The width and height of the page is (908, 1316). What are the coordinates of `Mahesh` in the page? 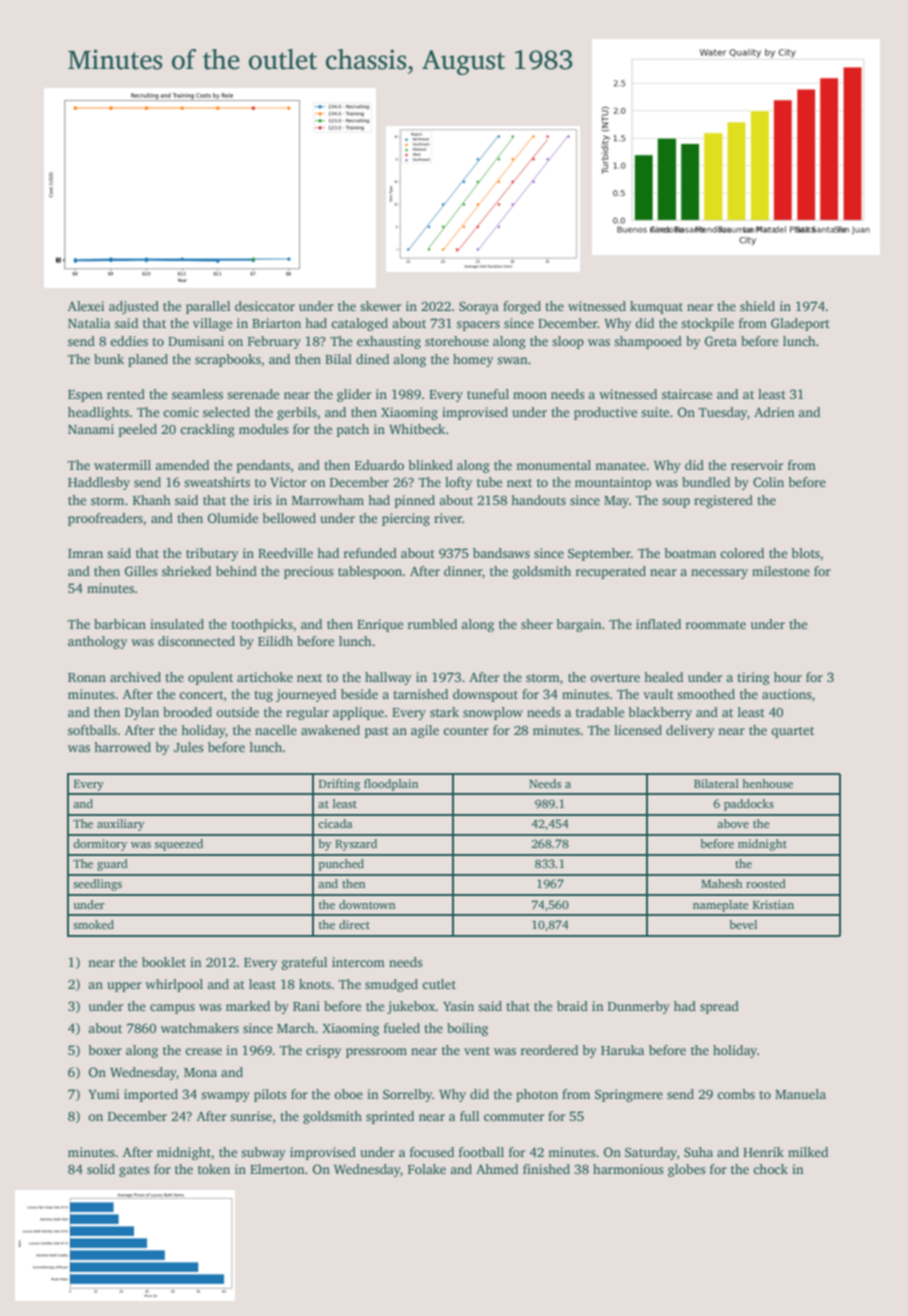 It's located at (721, 883).
